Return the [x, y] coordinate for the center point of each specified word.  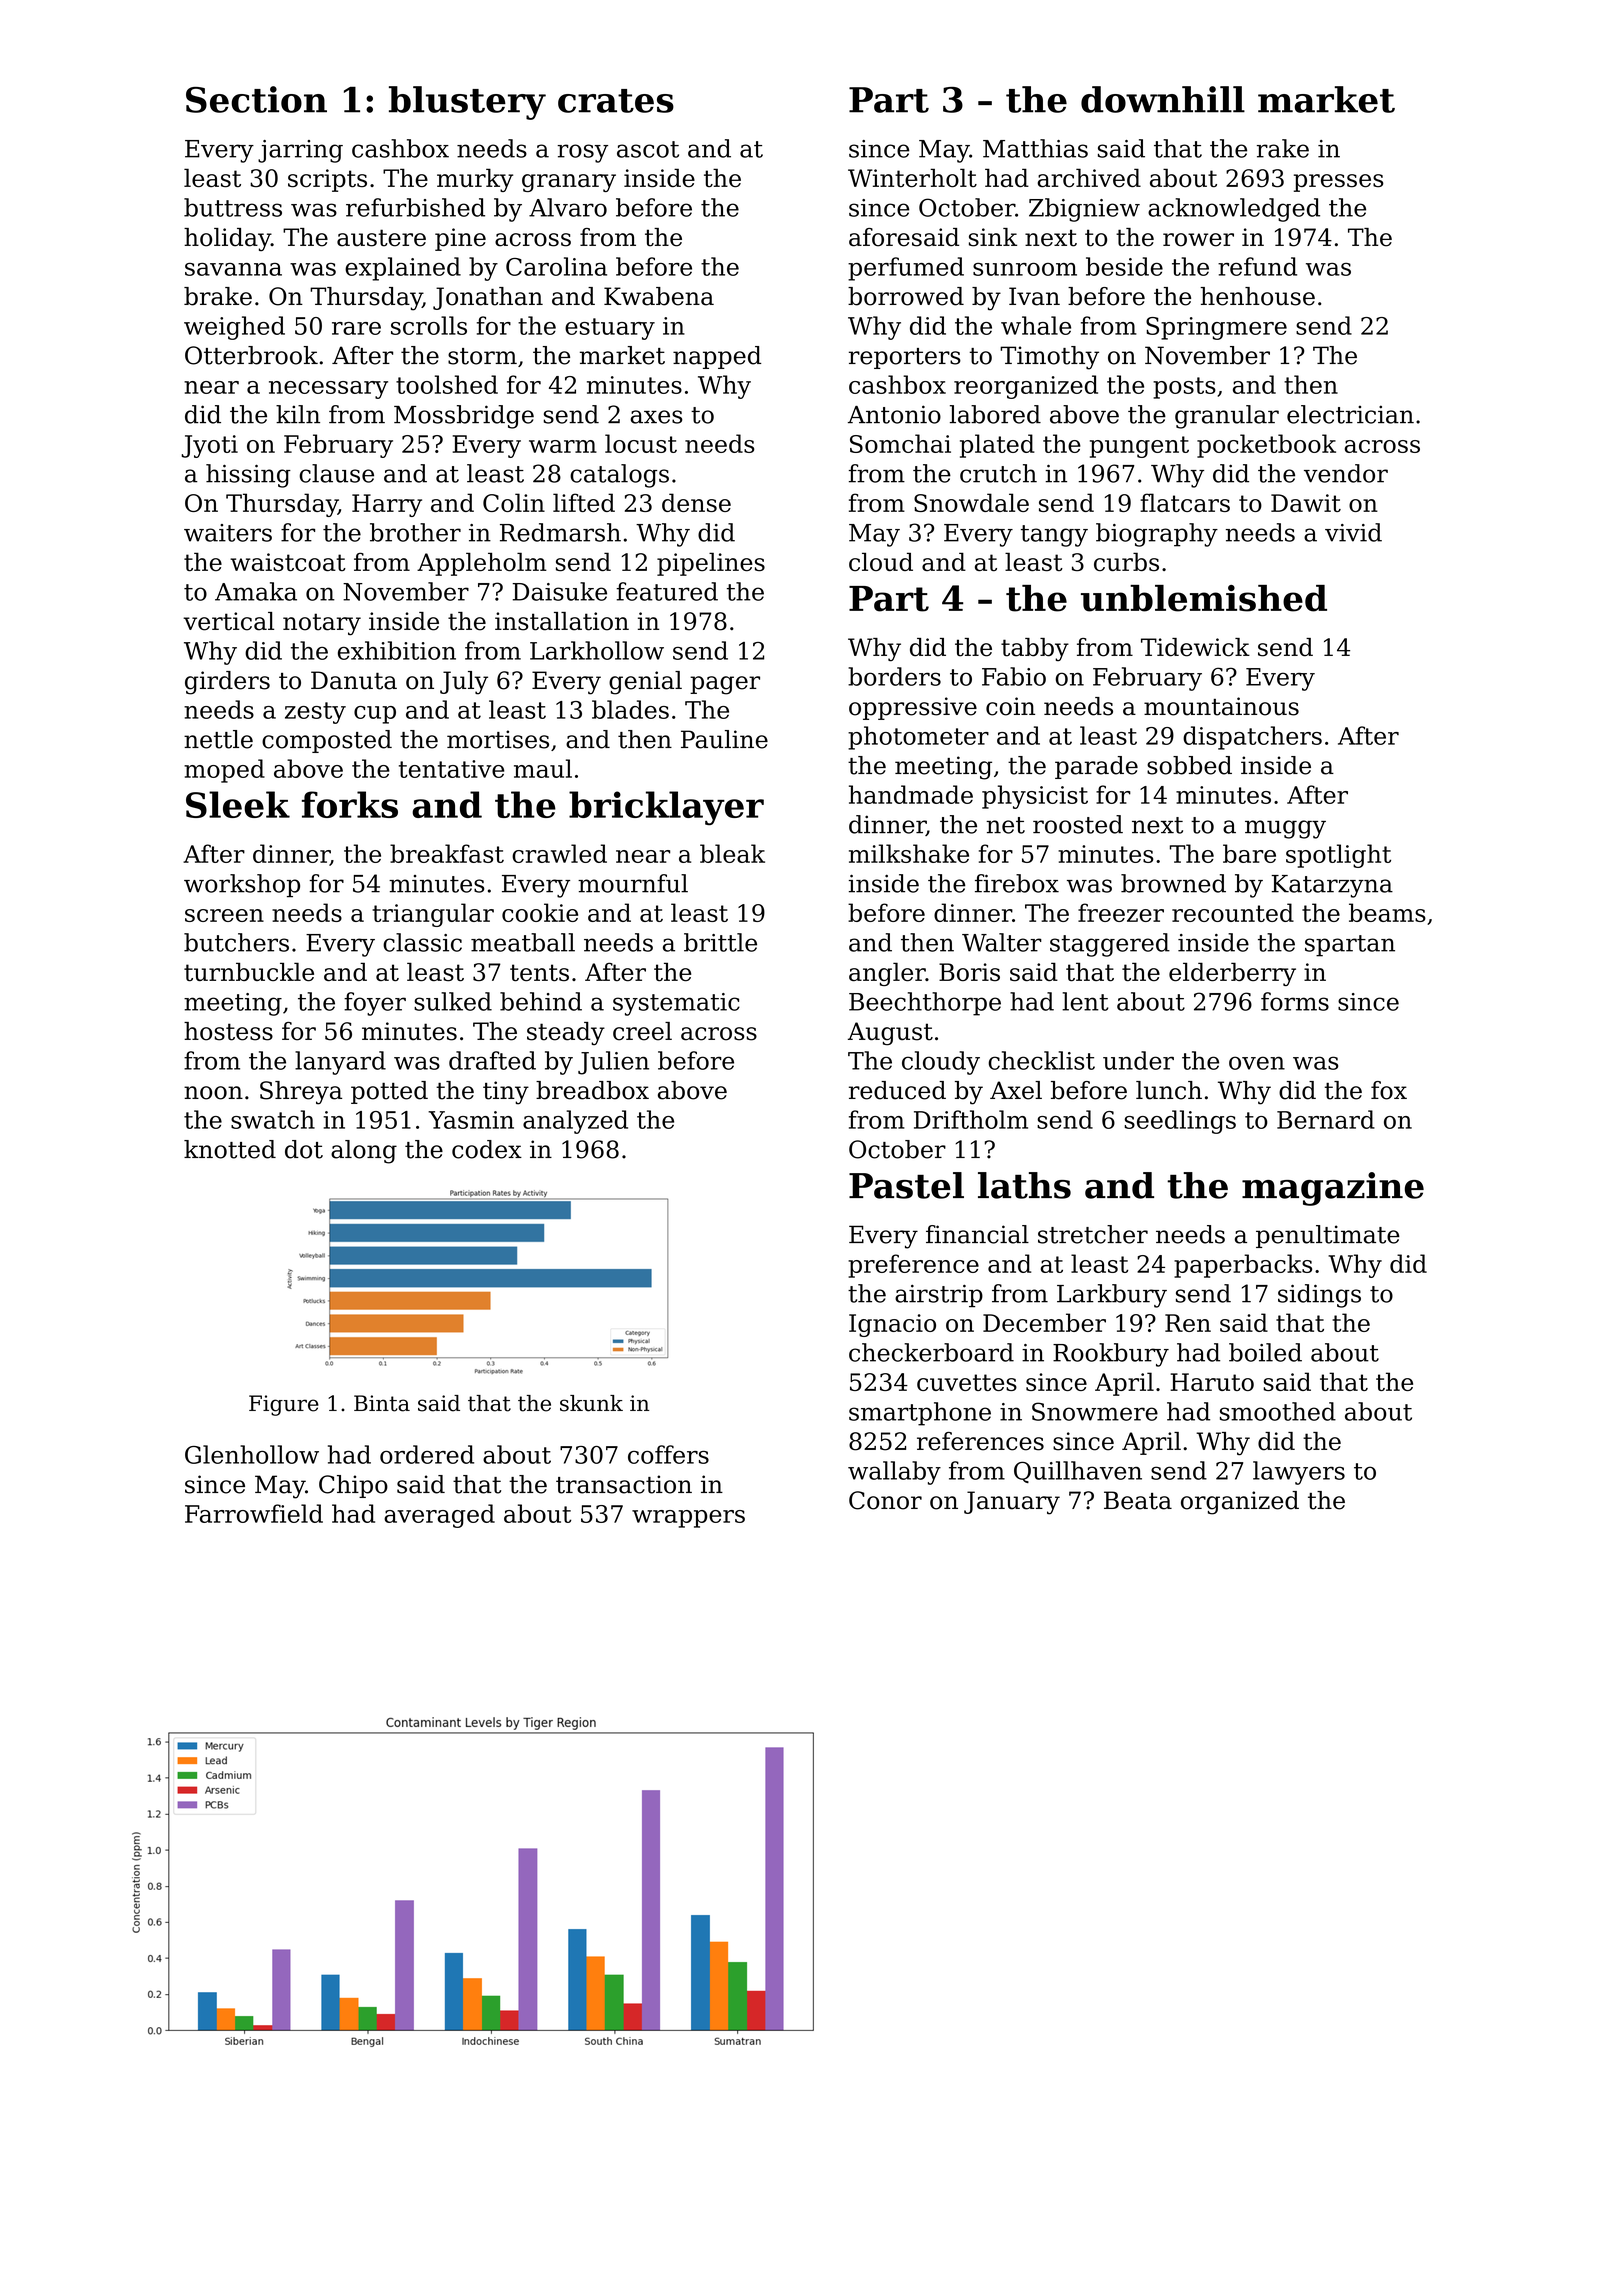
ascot [648, 149]
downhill [1163, 99]
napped [717, 357]
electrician [1350, 414]
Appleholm [482, 564]
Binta [382, 1403]
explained [403, 269]
